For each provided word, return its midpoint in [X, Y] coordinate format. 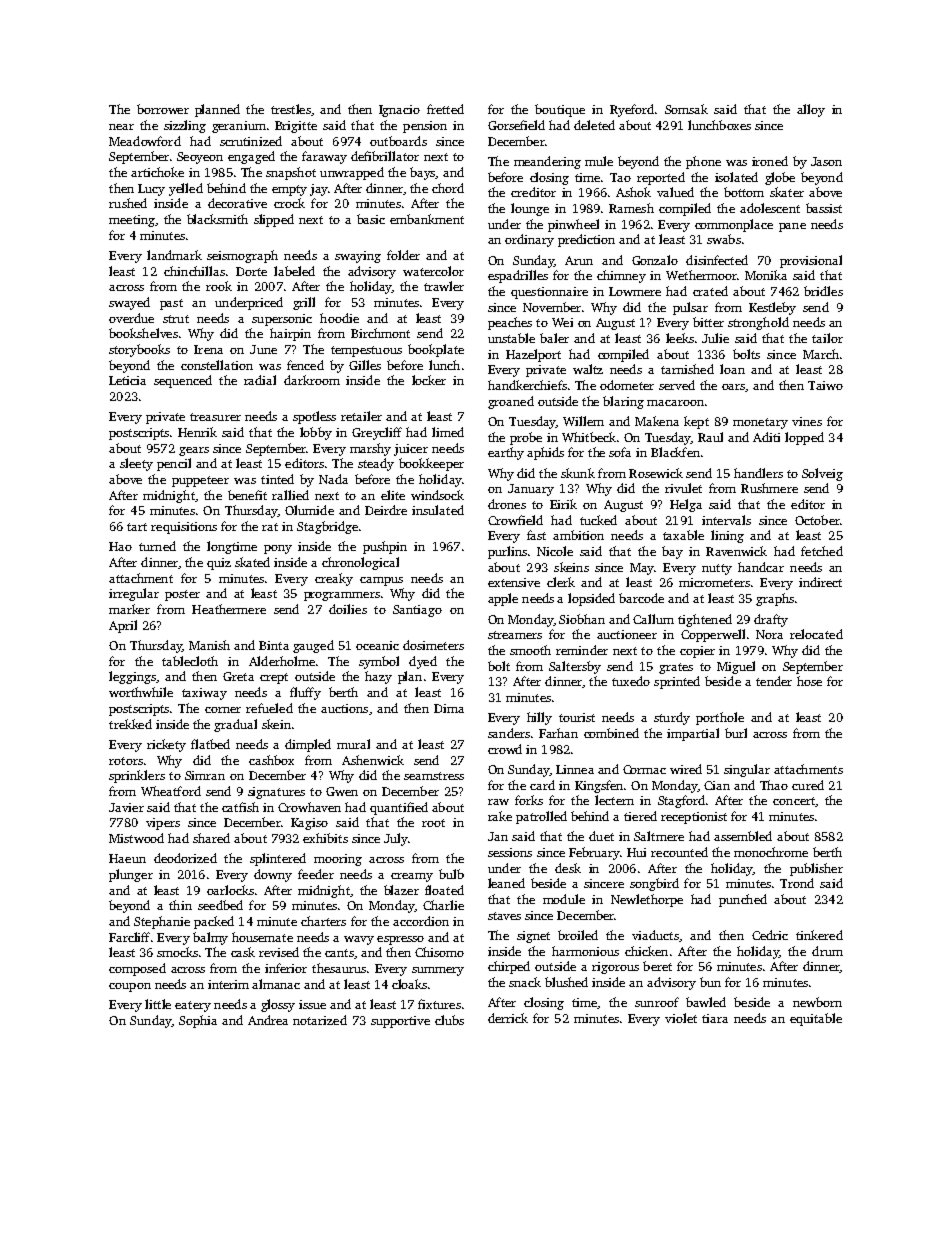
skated [252, 562]
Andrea [268, 1020]
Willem [583, 421]
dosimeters [433, 645]
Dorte [251, 271]
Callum [653, 619]
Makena [657, 421]
